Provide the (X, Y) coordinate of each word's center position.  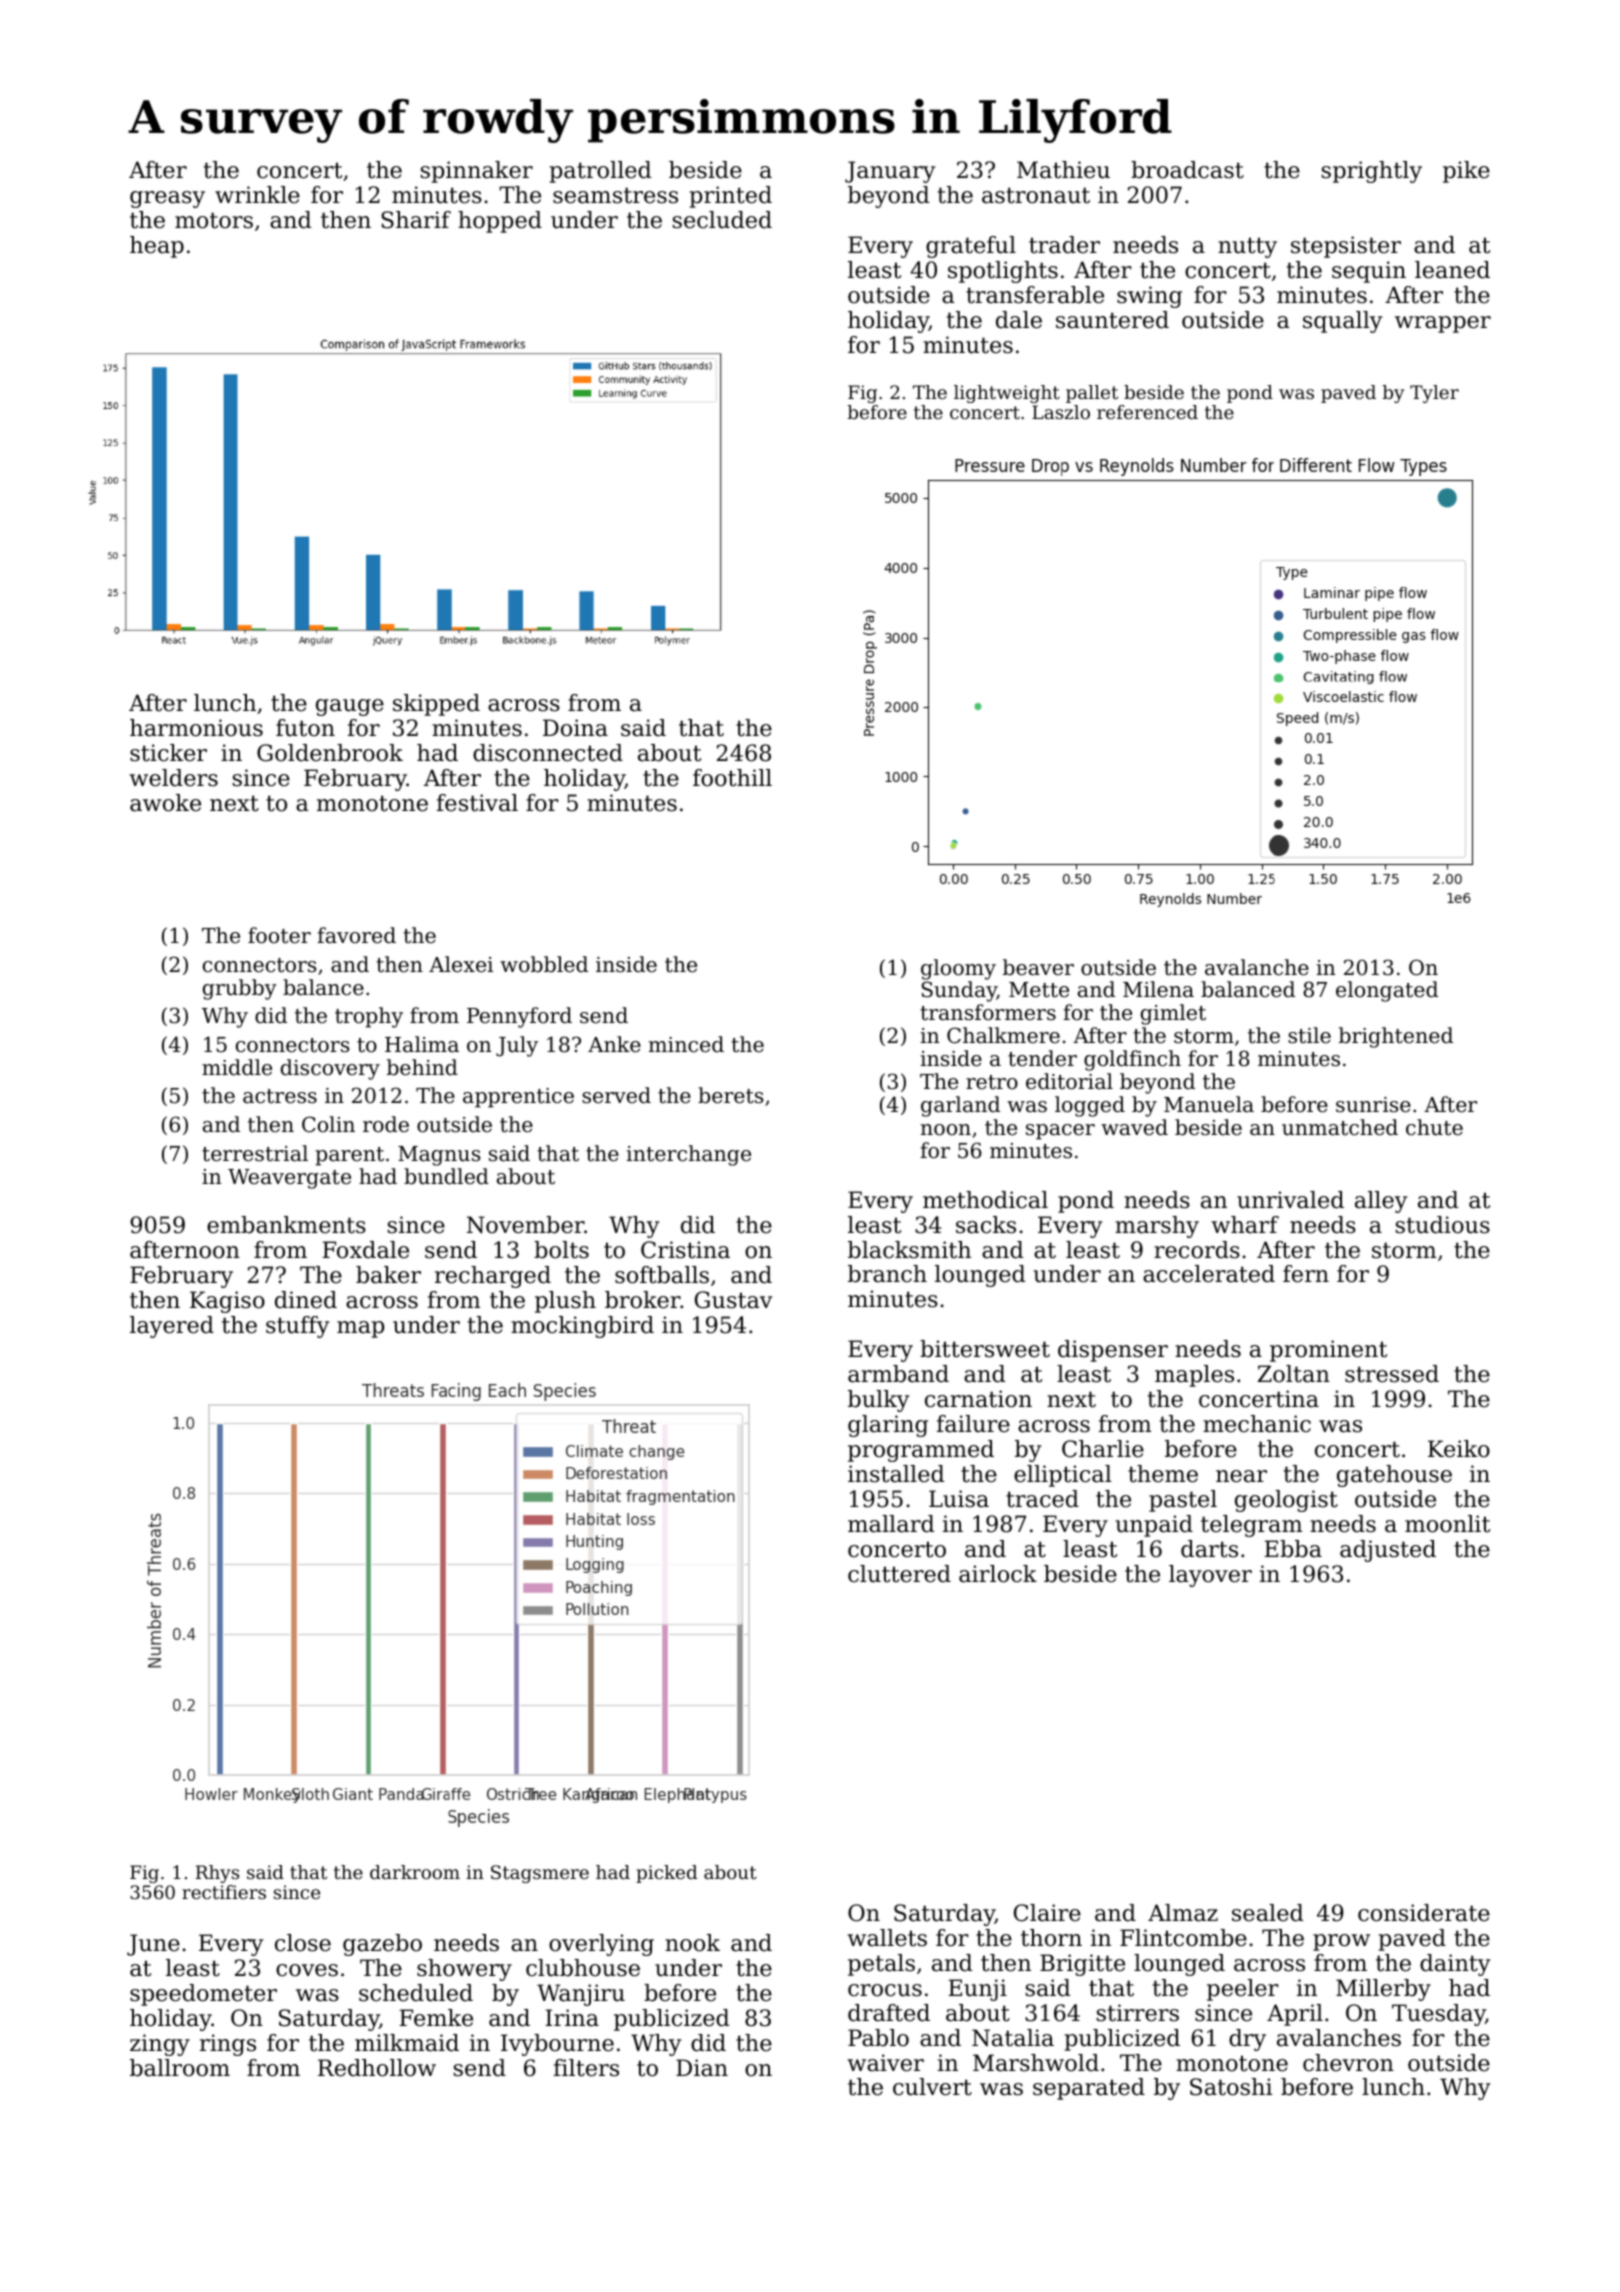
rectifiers (224, 1892)
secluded (722, 220)
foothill (732, 778)
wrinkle (257, 195)
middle (237, 1067)
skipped (436, 705)
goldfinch (1132, 1060)
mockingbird (582, 1327)
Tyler (1434, 394)
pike (1466, 172)
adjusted (1388, 1551)
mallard (891, 1524)
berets (730, 1095)
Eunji (977, 1990)
